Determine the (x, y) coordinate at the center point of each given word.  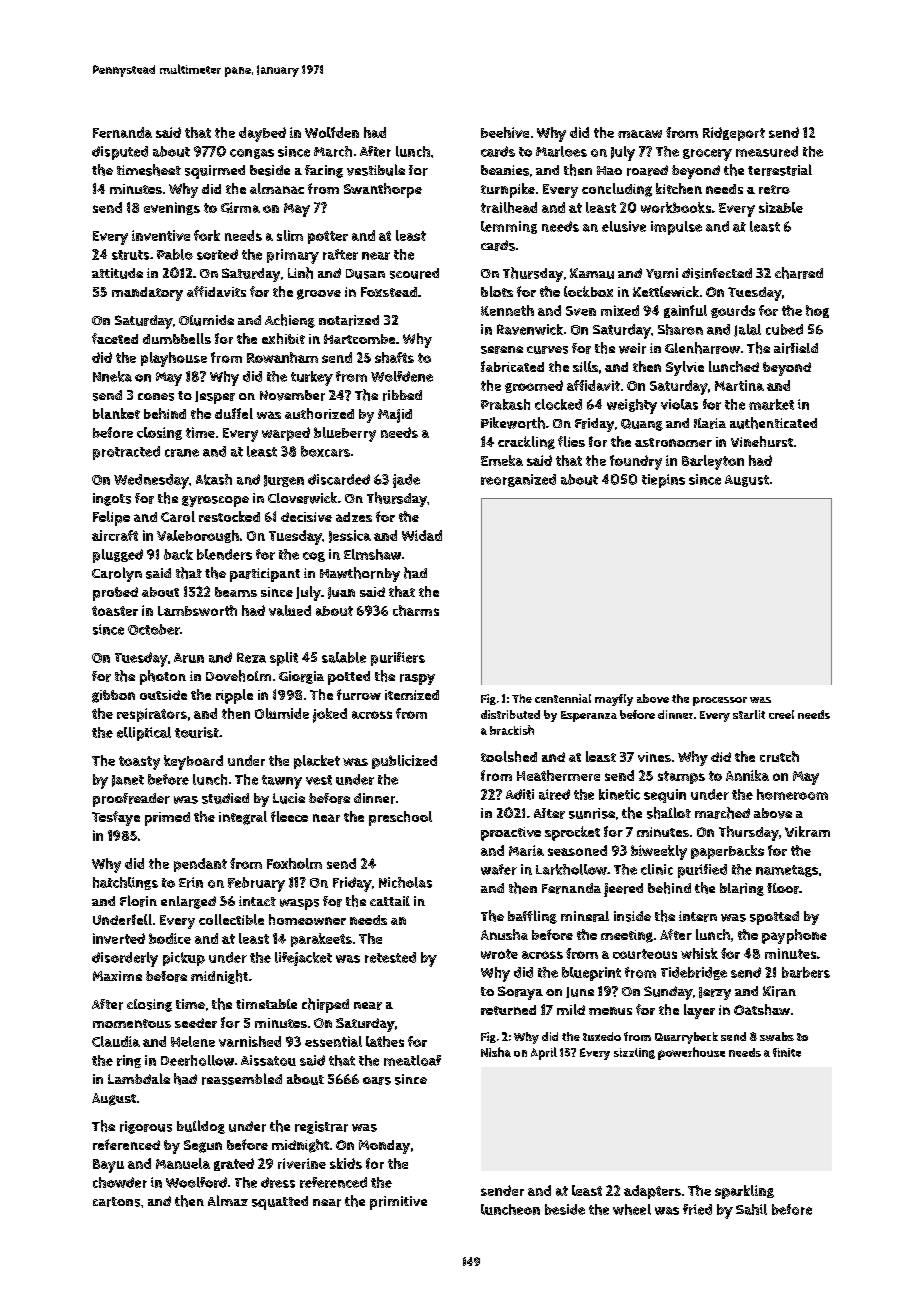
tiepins (663, 481)
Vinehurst (762, 441)
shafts (394, 357)
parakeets (321, 940)
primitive (398, 1203)
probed (115, 594)
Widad (422, 535)
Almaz (228, 1200)
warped (286, 434)
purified (702, 871)
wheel (632, 1209)
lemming (509, 227)
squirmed (215, 172)
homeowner (307, 919)
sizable (781, 207)
